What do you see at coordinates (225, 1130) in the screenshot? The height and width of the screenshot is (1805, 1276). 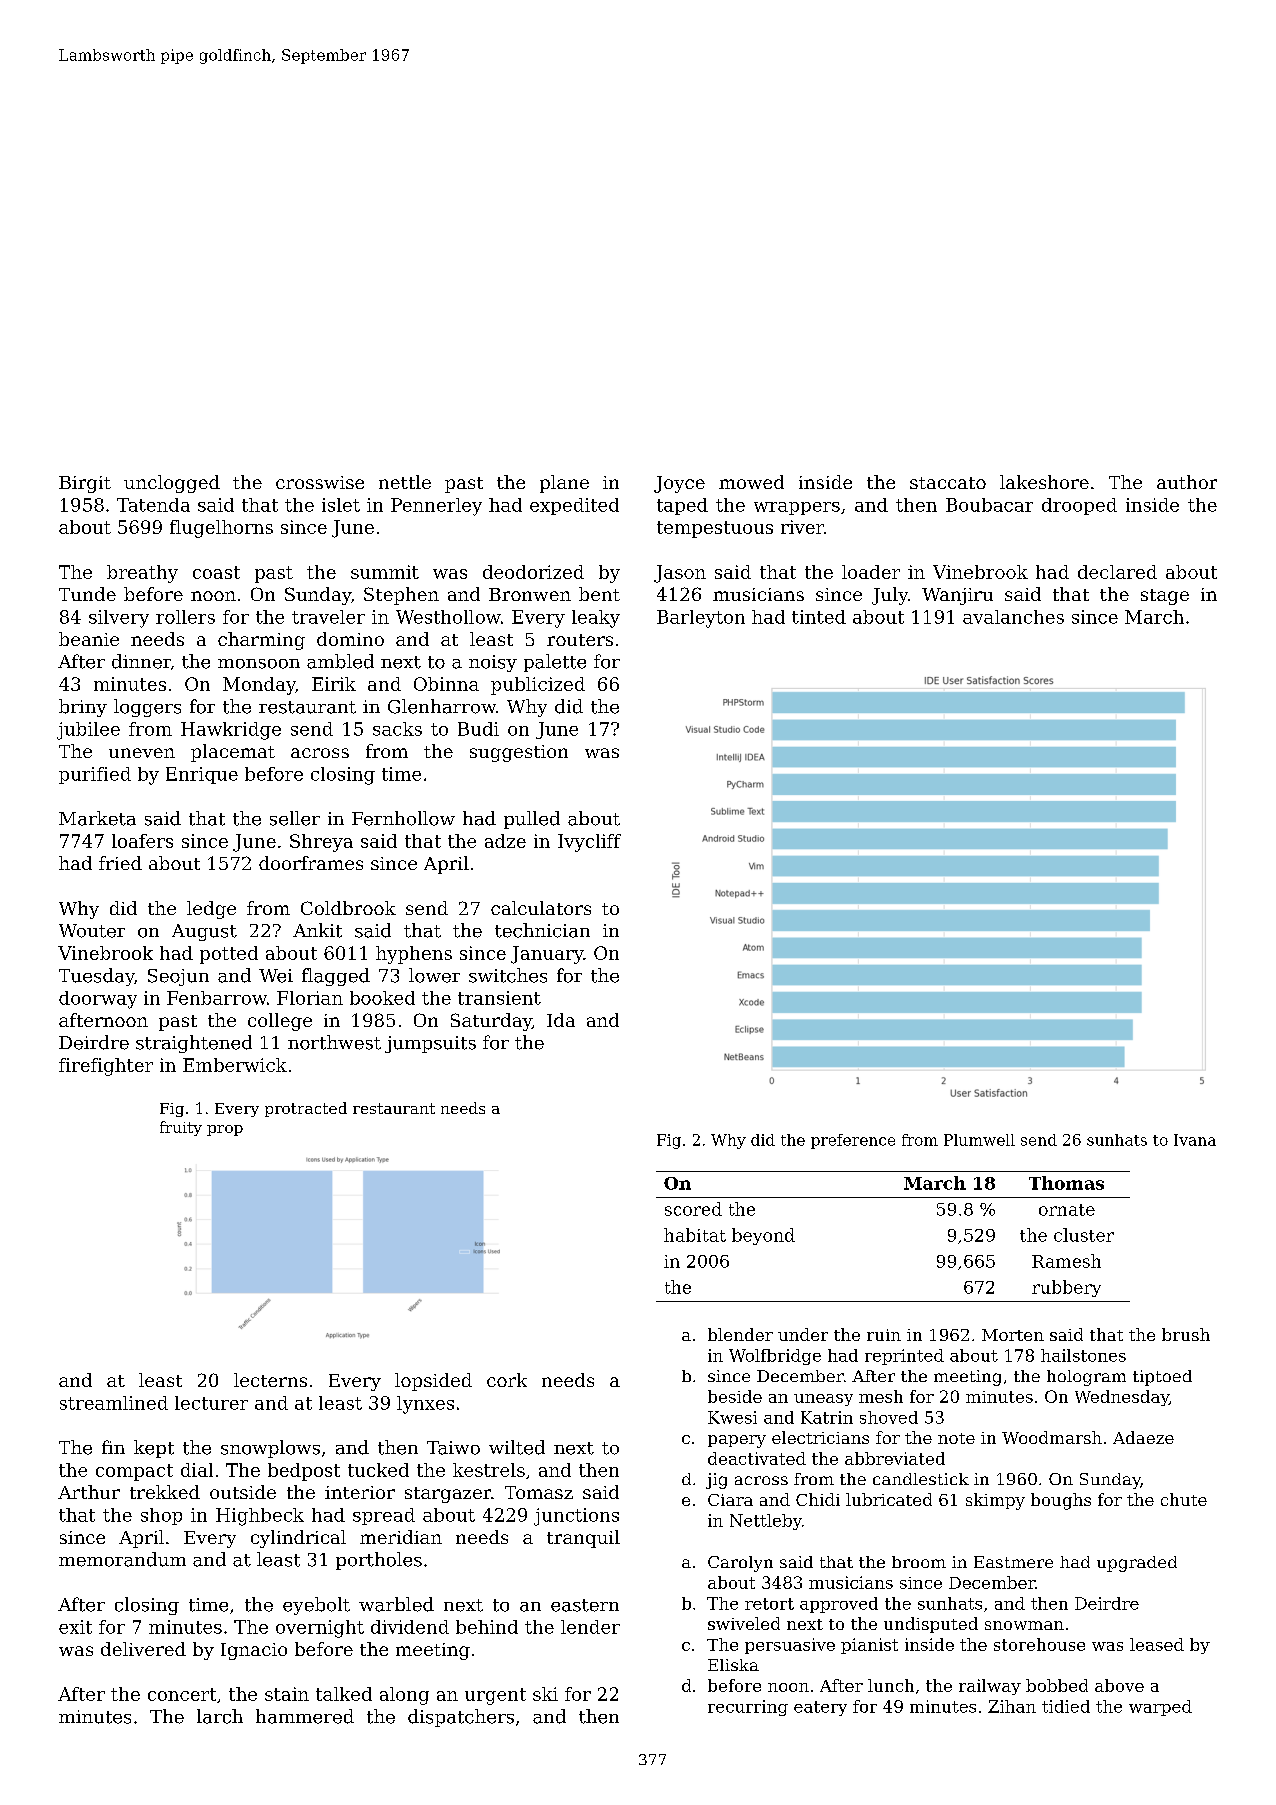 I see `prop` at bounding box center [225, 1130].
